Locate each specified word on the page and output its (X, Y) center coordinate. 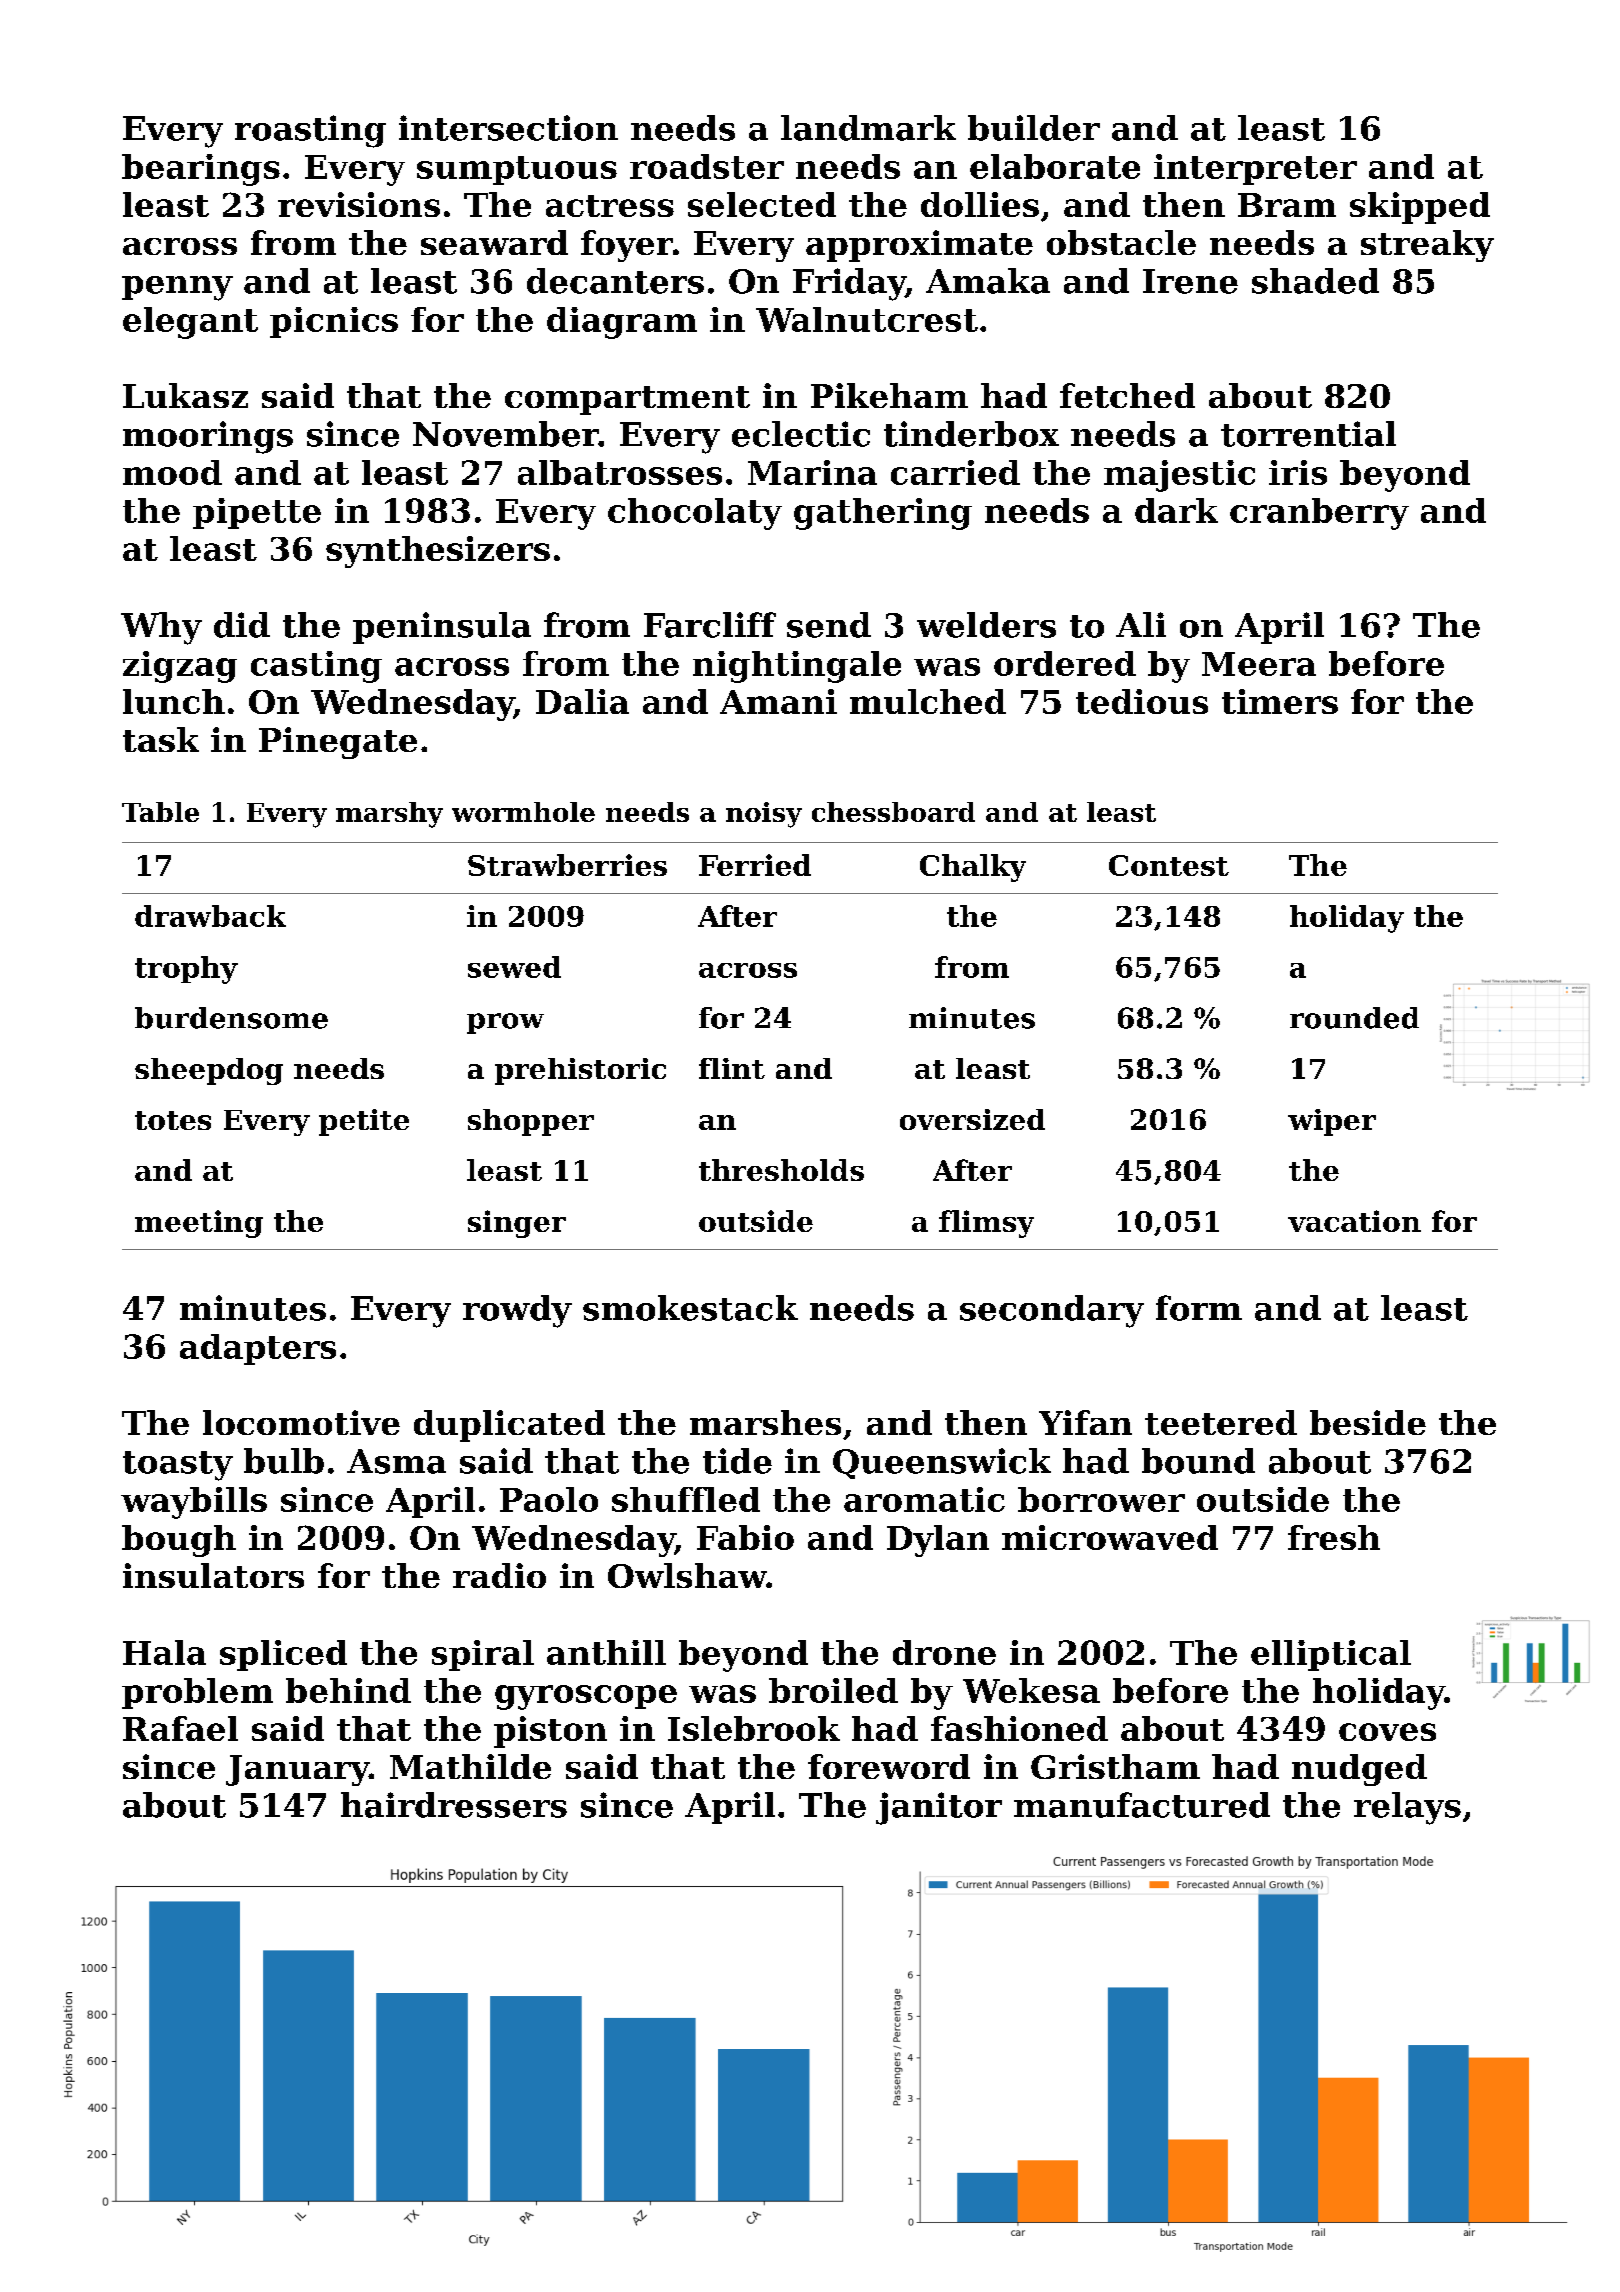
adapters (258, 1349)
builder (1034, 128)
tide (737, 1461)
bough (179, 1541)
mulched (928, 701)
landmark (868, 128)
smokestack (690, 1308)
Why (161, 628)
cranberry (1319, 514)
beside (1368, 1422)
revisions (359, 204)
